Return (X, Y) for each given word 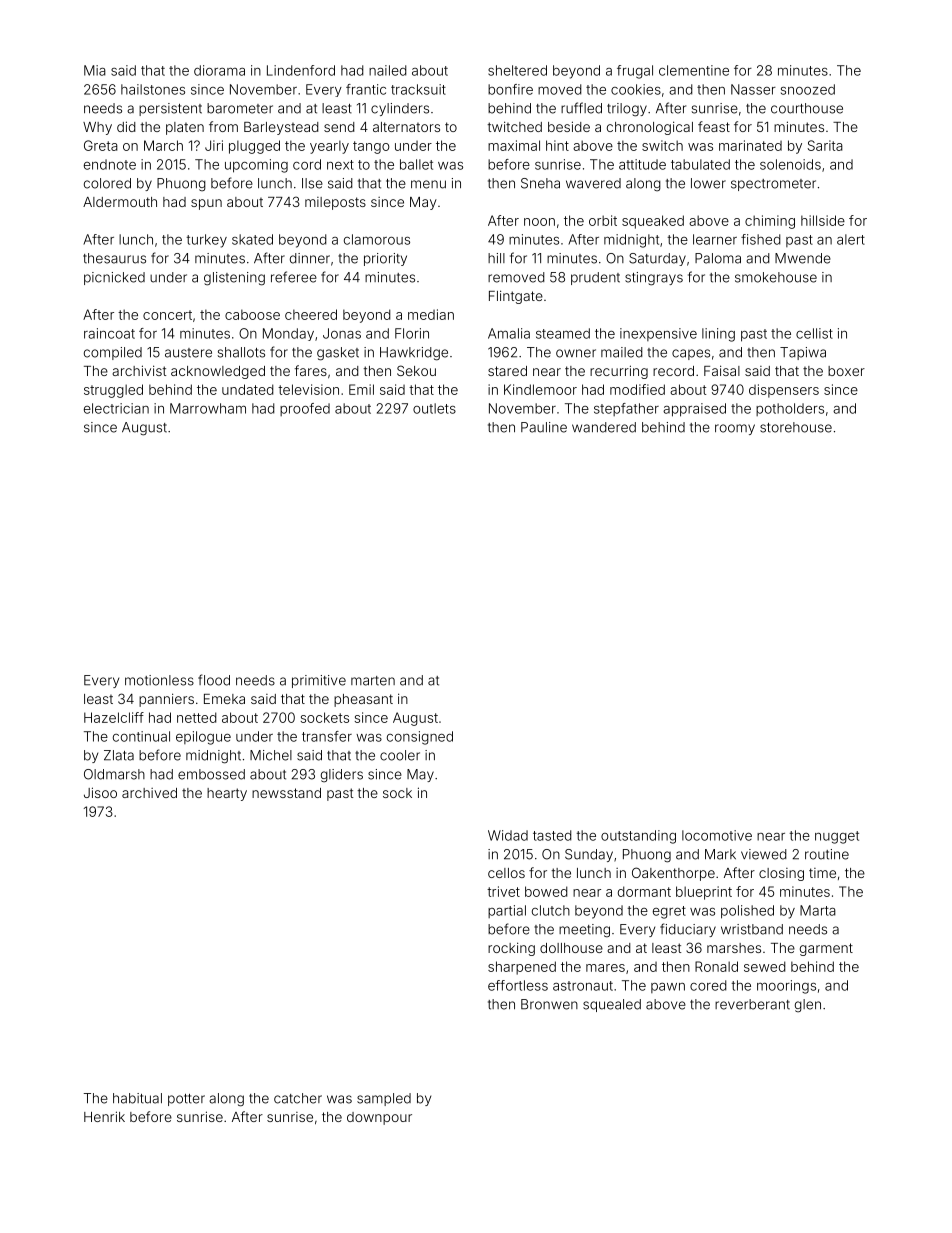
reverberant (752, 1004)
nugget (837, 837)
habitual (137, 1098)
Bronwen (549, 1004)
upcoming (256, 166)
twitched (514, 126)
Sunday (589, 855)
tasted (552, 835)
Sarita (825, 145)
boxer (846, 371)
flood (214, 680)
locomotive (717, 835)
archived (149, 793)
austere (188, 353)
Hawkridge (414, 354)
